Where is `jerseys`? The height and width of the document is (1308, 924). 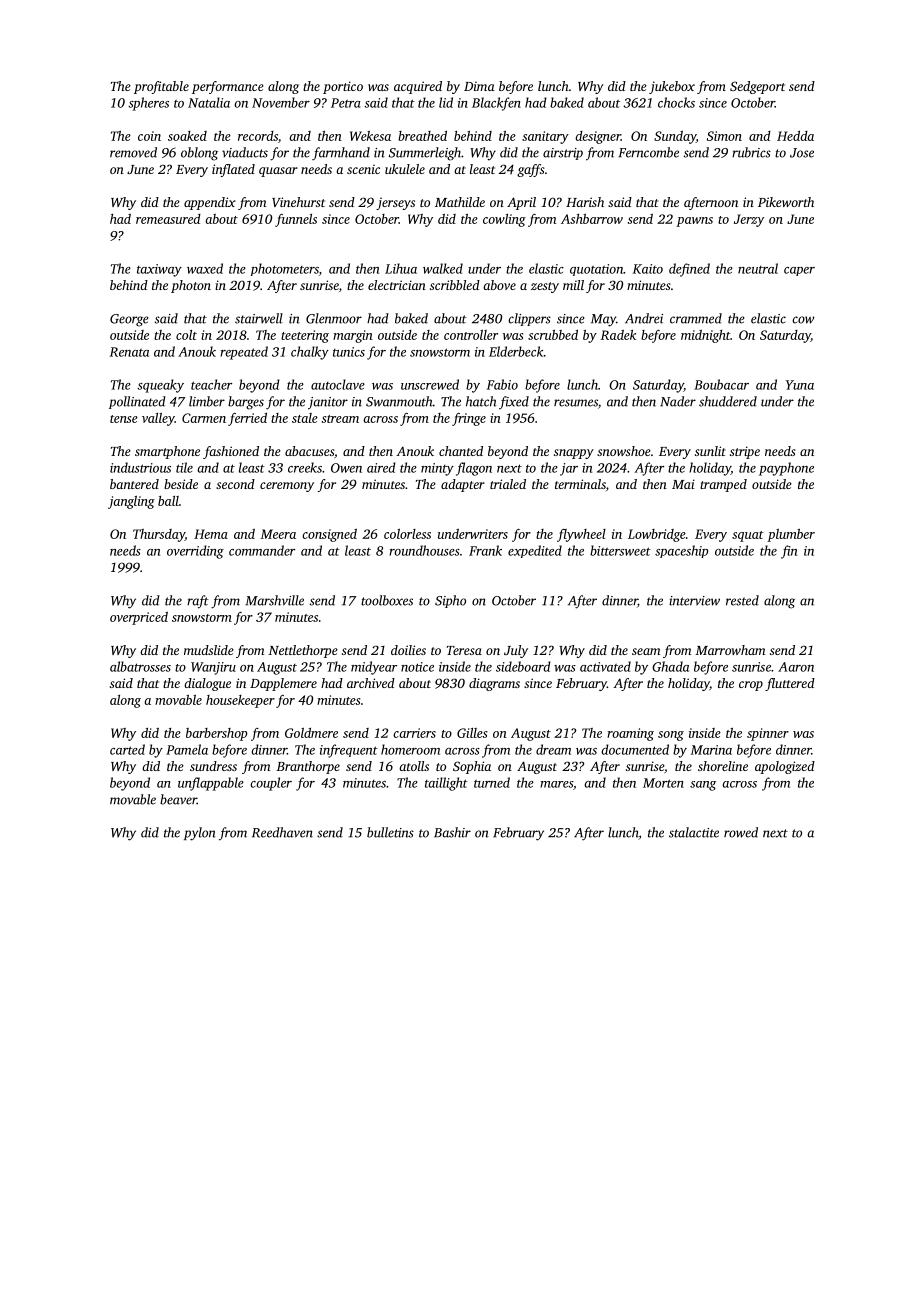 jerseys is located at coordinates (395, 204).
